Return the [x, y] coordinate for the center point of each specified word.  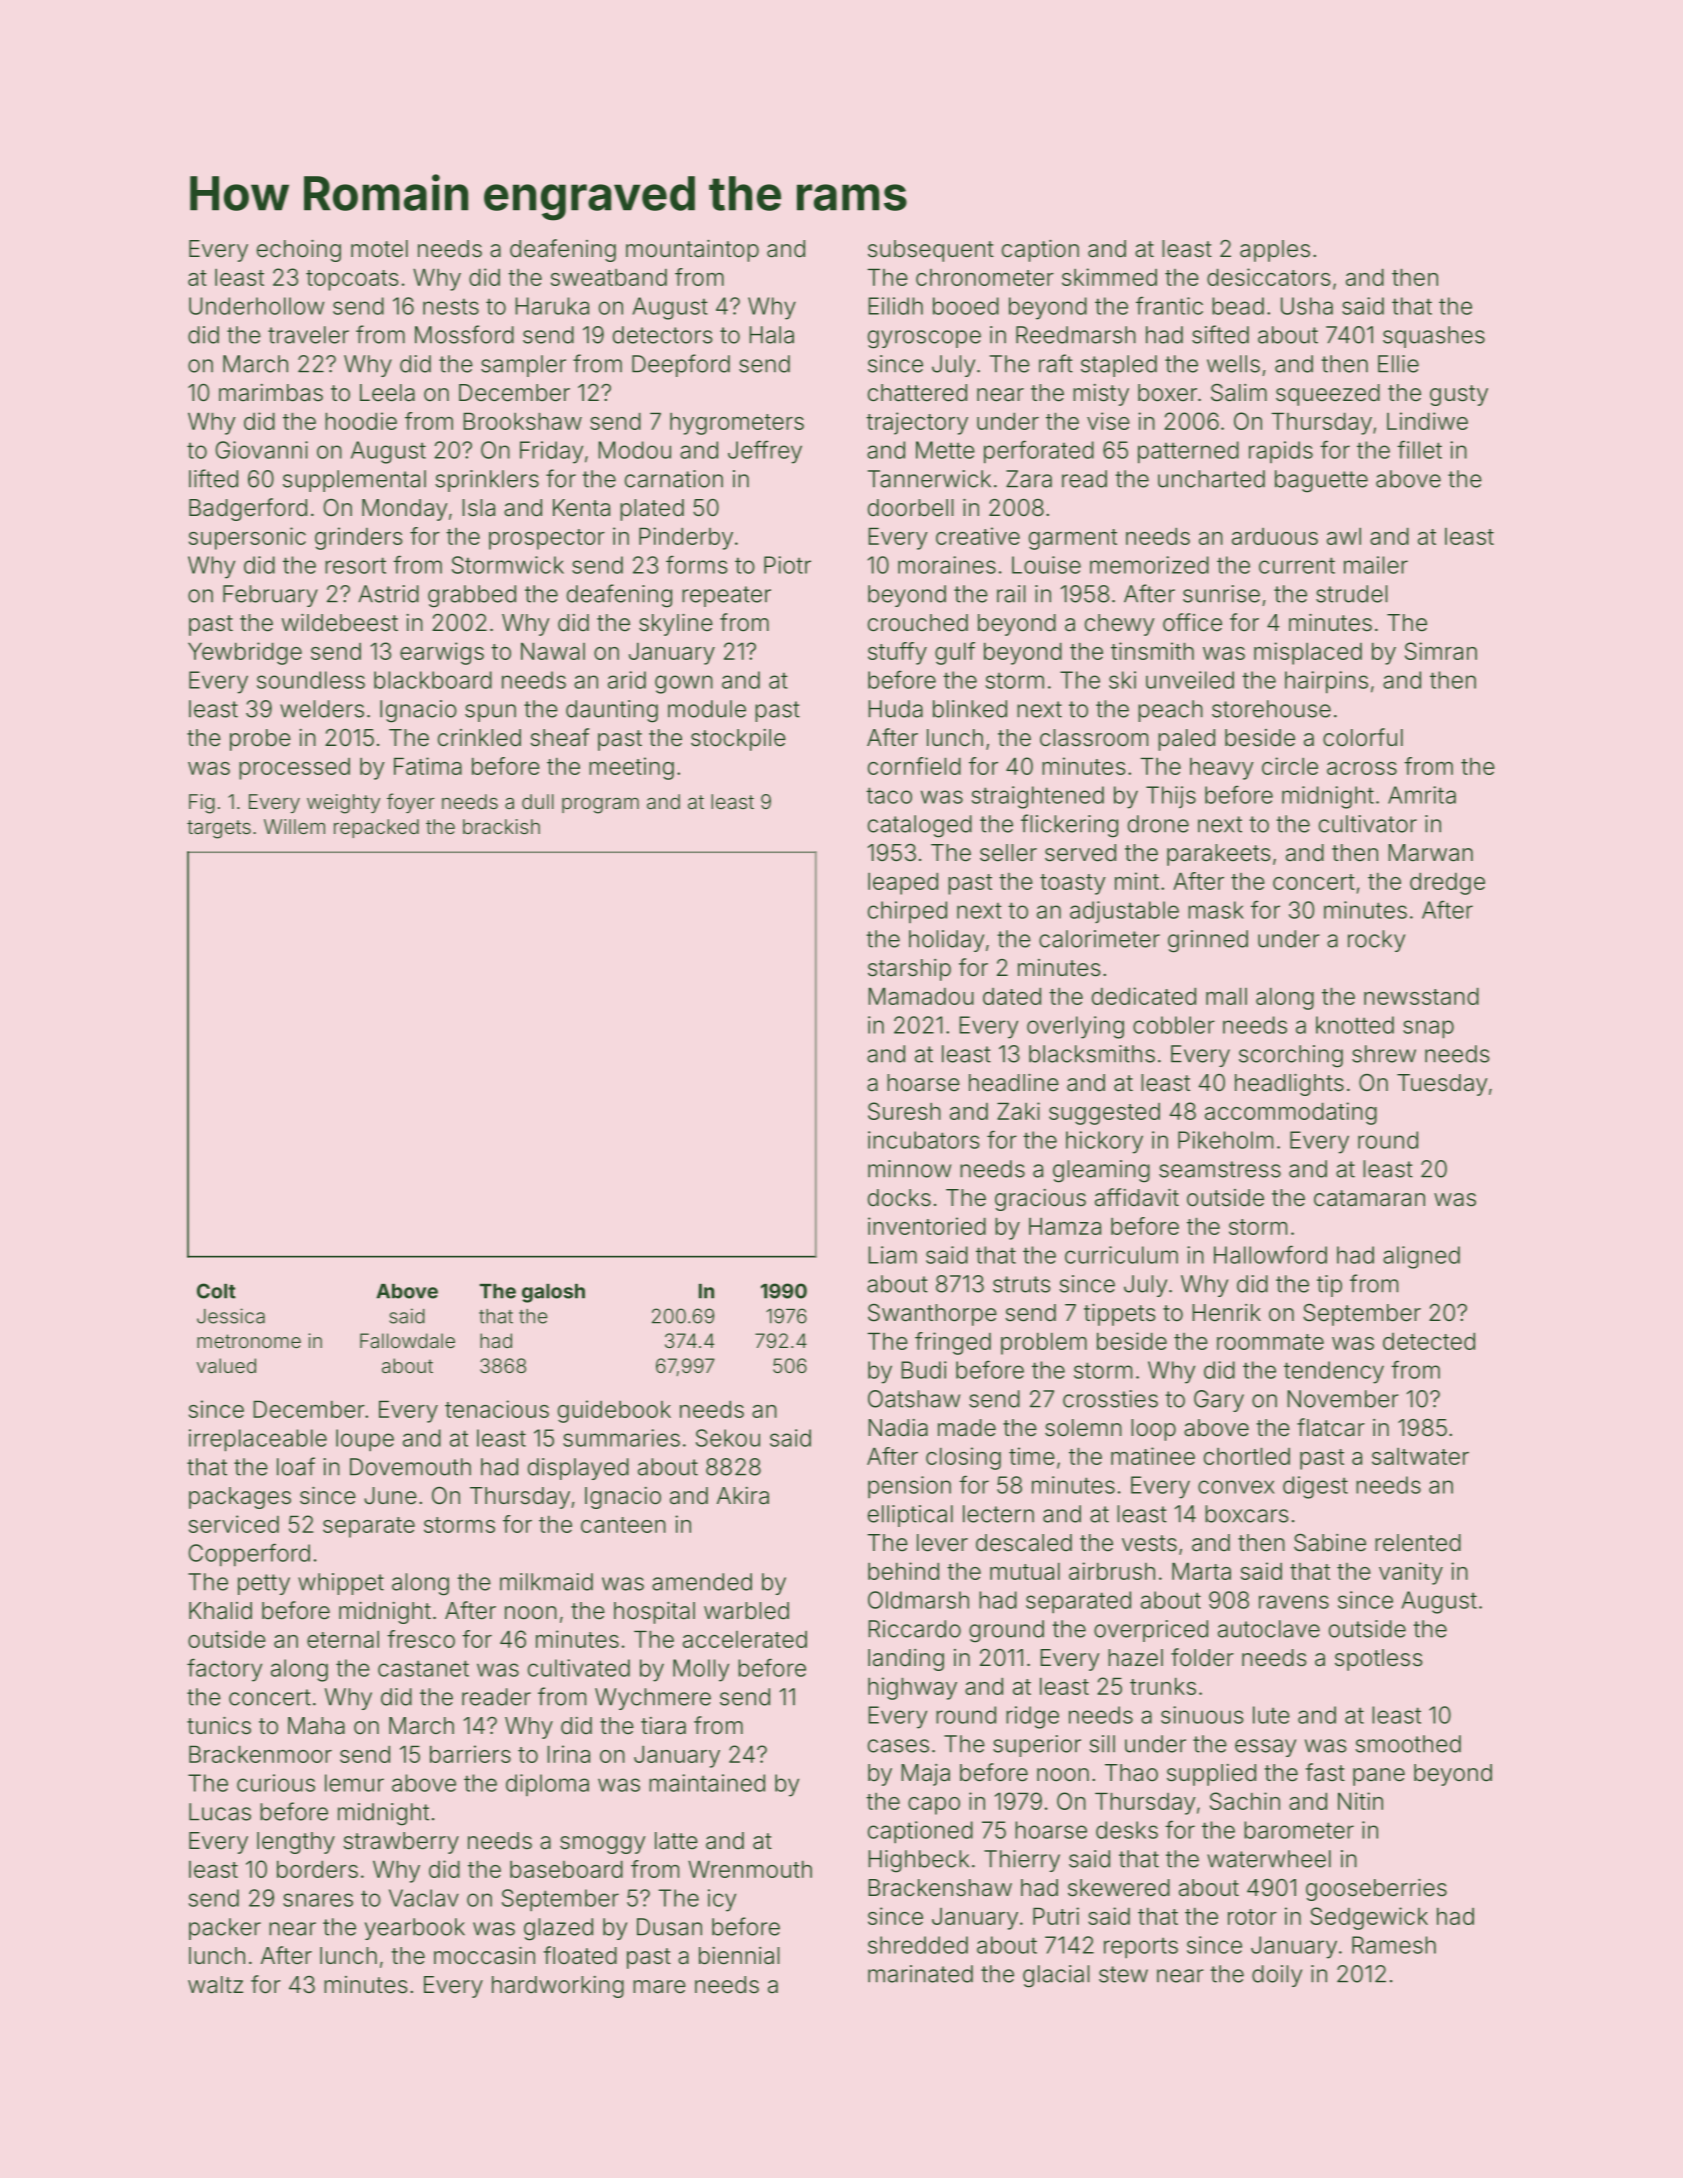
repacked [376, 828]
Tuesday [1442, 1085]
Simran [1441, 651]
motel [379, 249]
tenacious [497, 1409]
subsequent [931, 251]
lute [1271, 1715]
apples [1275, 251]
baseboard [566, 1869]
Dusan [669, 1927]
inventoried [927, 1226]
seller [1008, 853]
